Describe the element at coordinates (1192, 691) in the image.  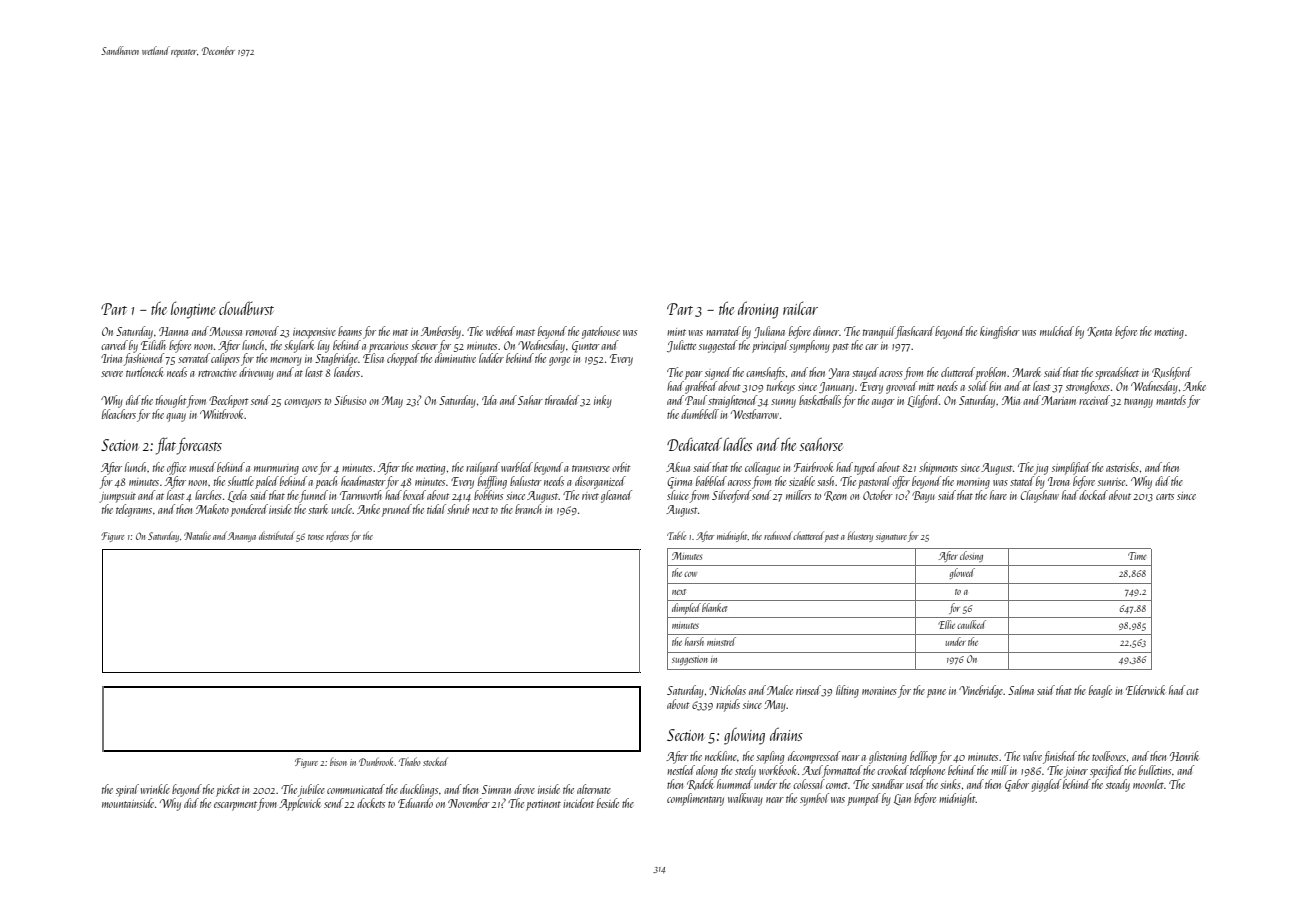
I see `cut` at that location.
